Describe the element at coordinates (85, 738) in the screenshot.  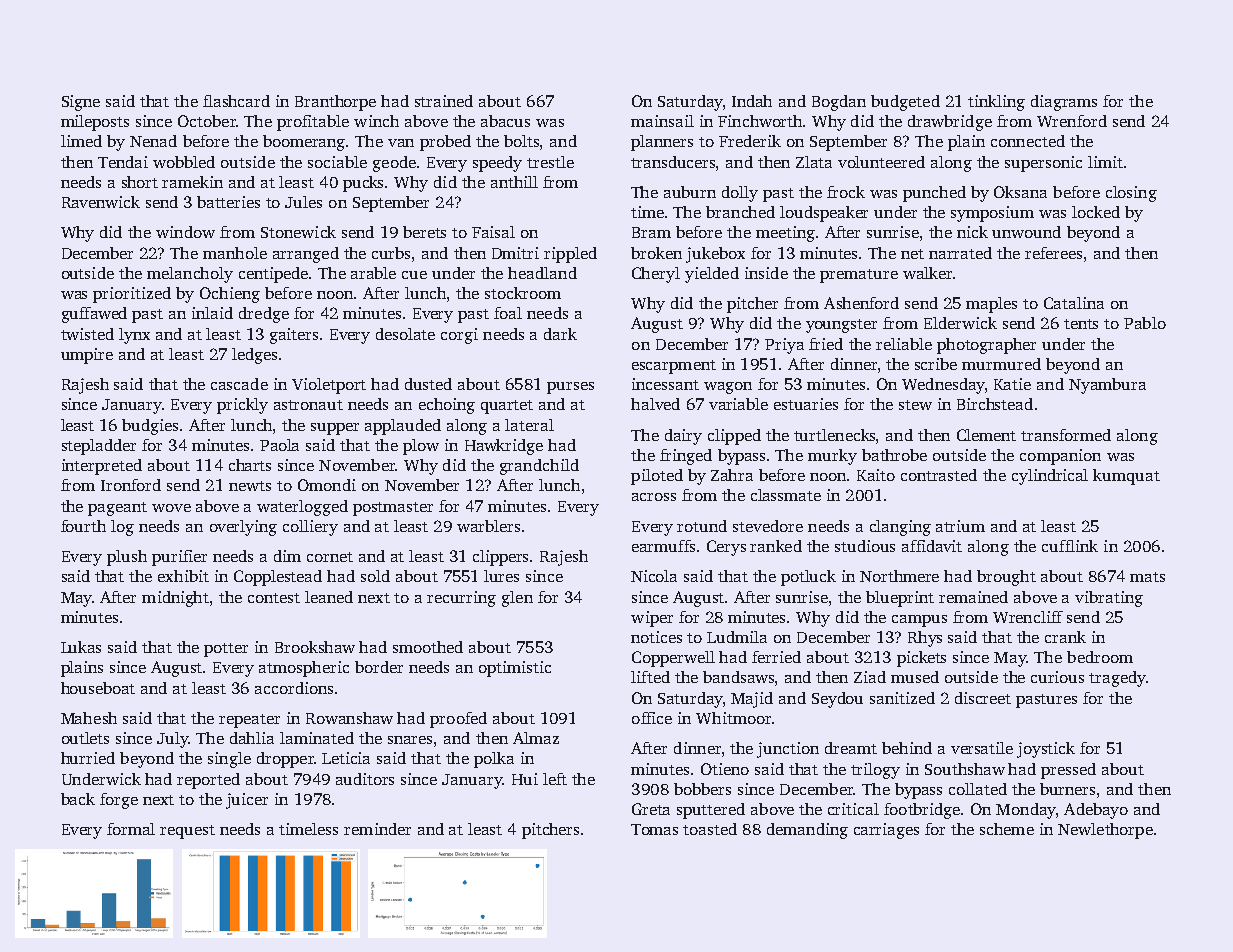
I see `outlets` at that location.
